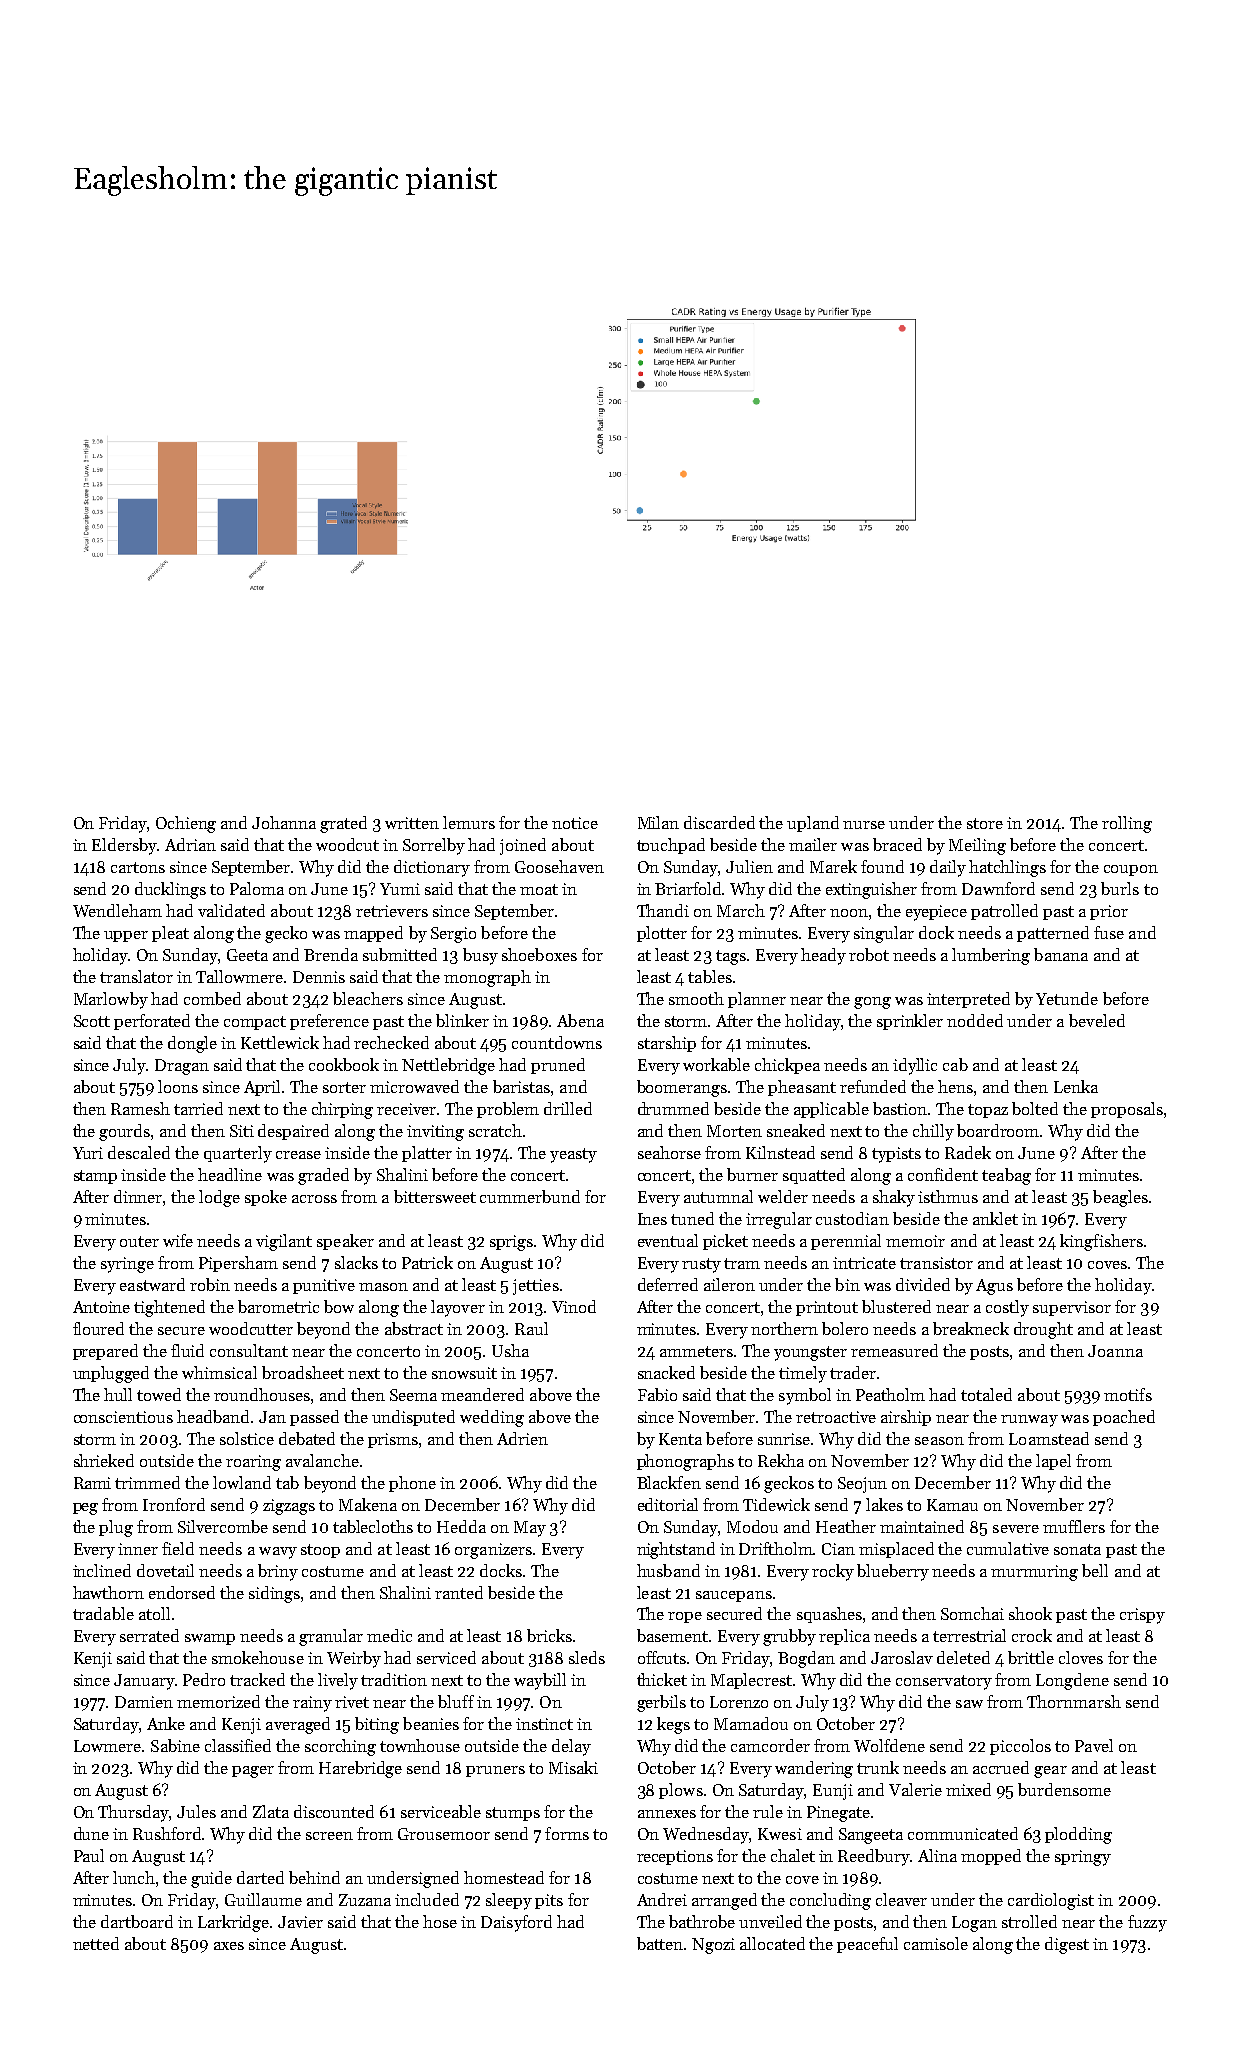 The width and height of the screenshot is (1245, 2051). Describe the element at coordinates (668, 1284) in the screenshot. I see `deferred` at that location.
